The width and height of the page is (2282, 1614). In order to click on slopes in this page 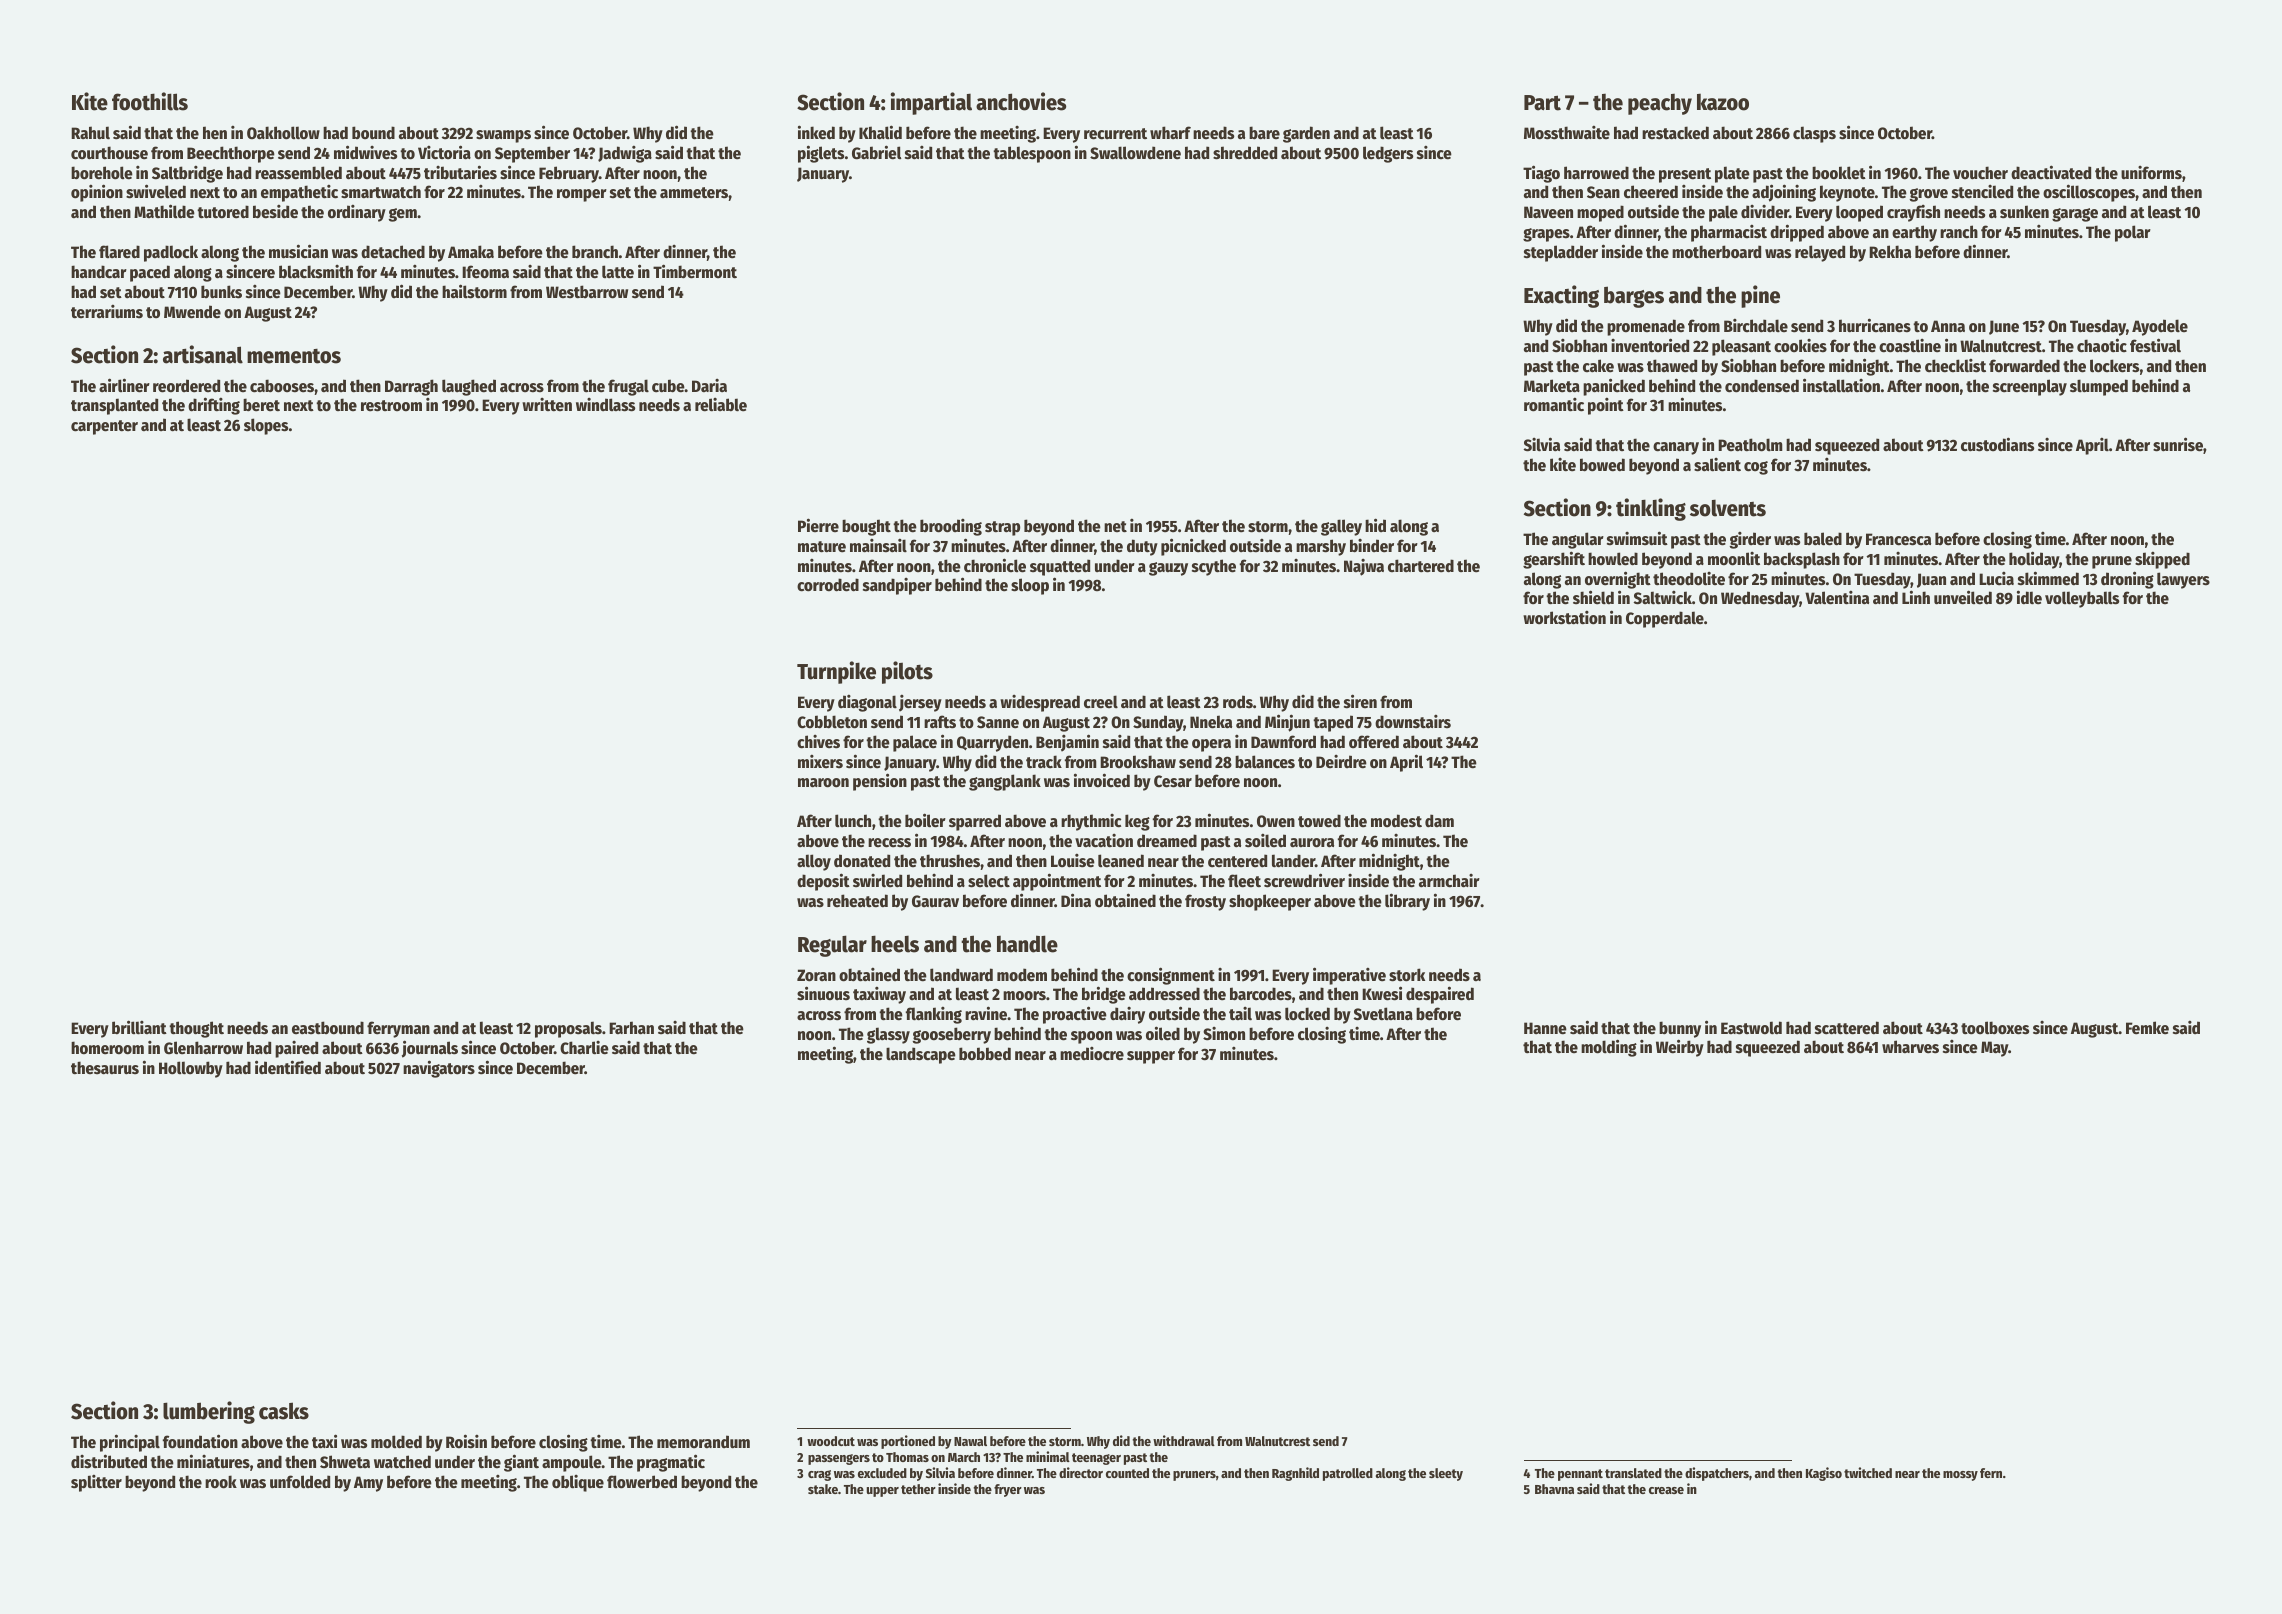, I will do `click(266, 426)`.
